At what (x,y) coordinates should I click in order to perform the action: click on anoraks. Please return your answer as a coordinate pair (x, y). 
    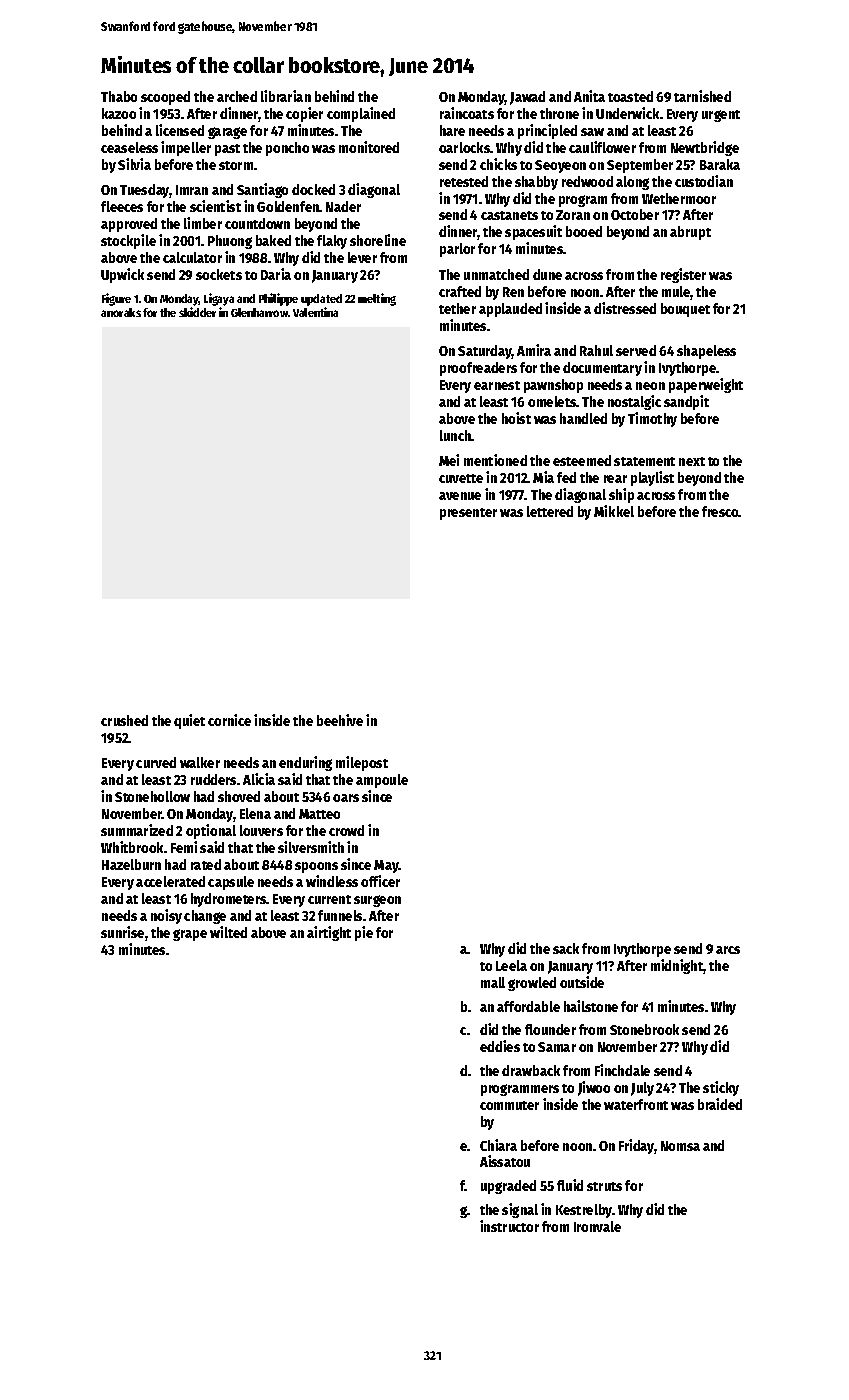
    Looking at the image, I should click on (121, 312).
